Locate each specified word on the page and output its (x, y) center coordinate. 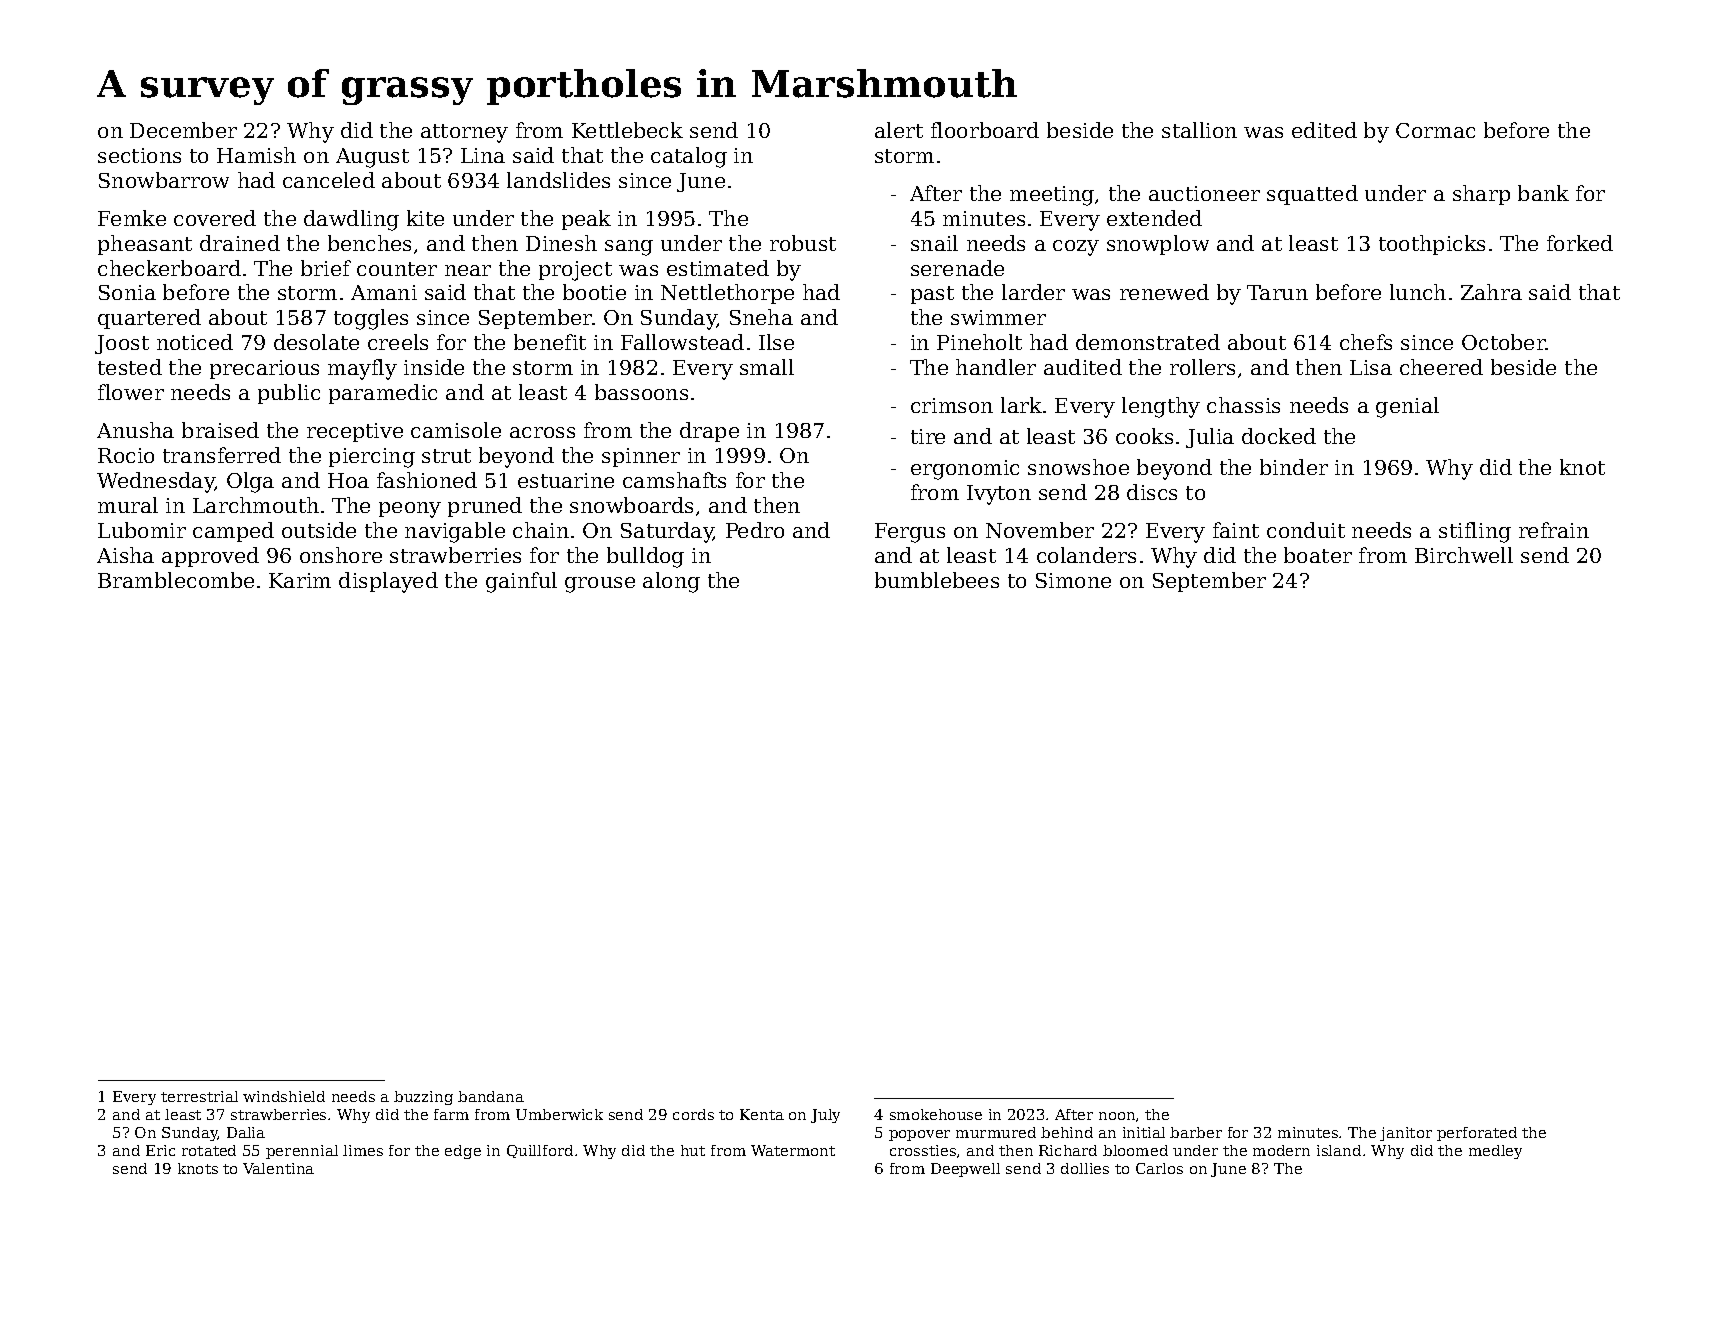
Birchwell (1464, 555)
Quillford (540, 1151)
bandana (491, 1096)
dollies (1085, 1168)
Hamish (256, 155)
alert (899, 130)
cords (693, 1114)
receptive (355, 432)
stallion (1199, 130)
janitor (1406, 1134)
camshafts (674, 480)
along (671, 582)
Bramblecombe (176, 580)
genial (1407, 407)
